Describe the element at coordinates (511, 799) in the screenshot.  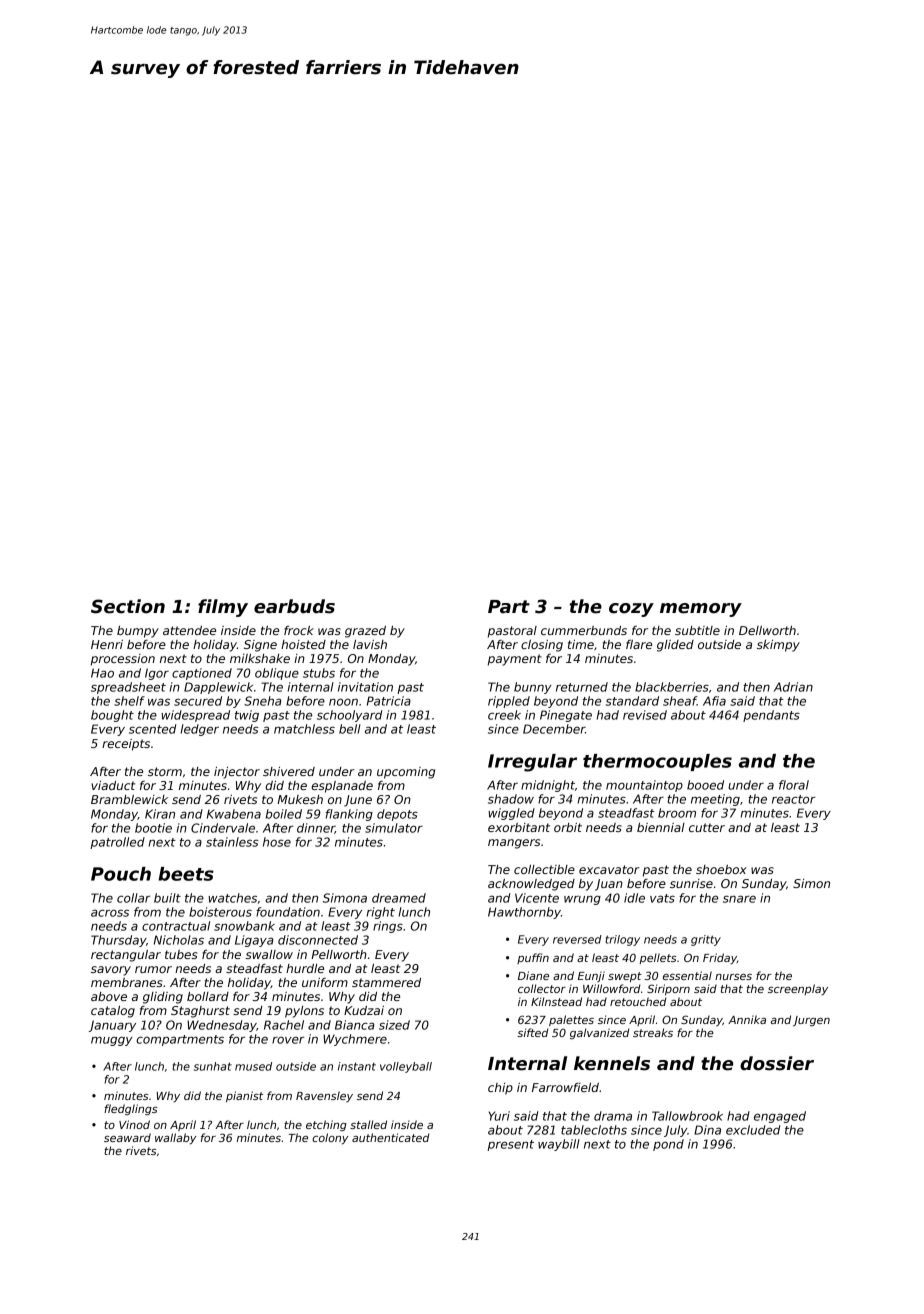
I see `shadow` at that location.
